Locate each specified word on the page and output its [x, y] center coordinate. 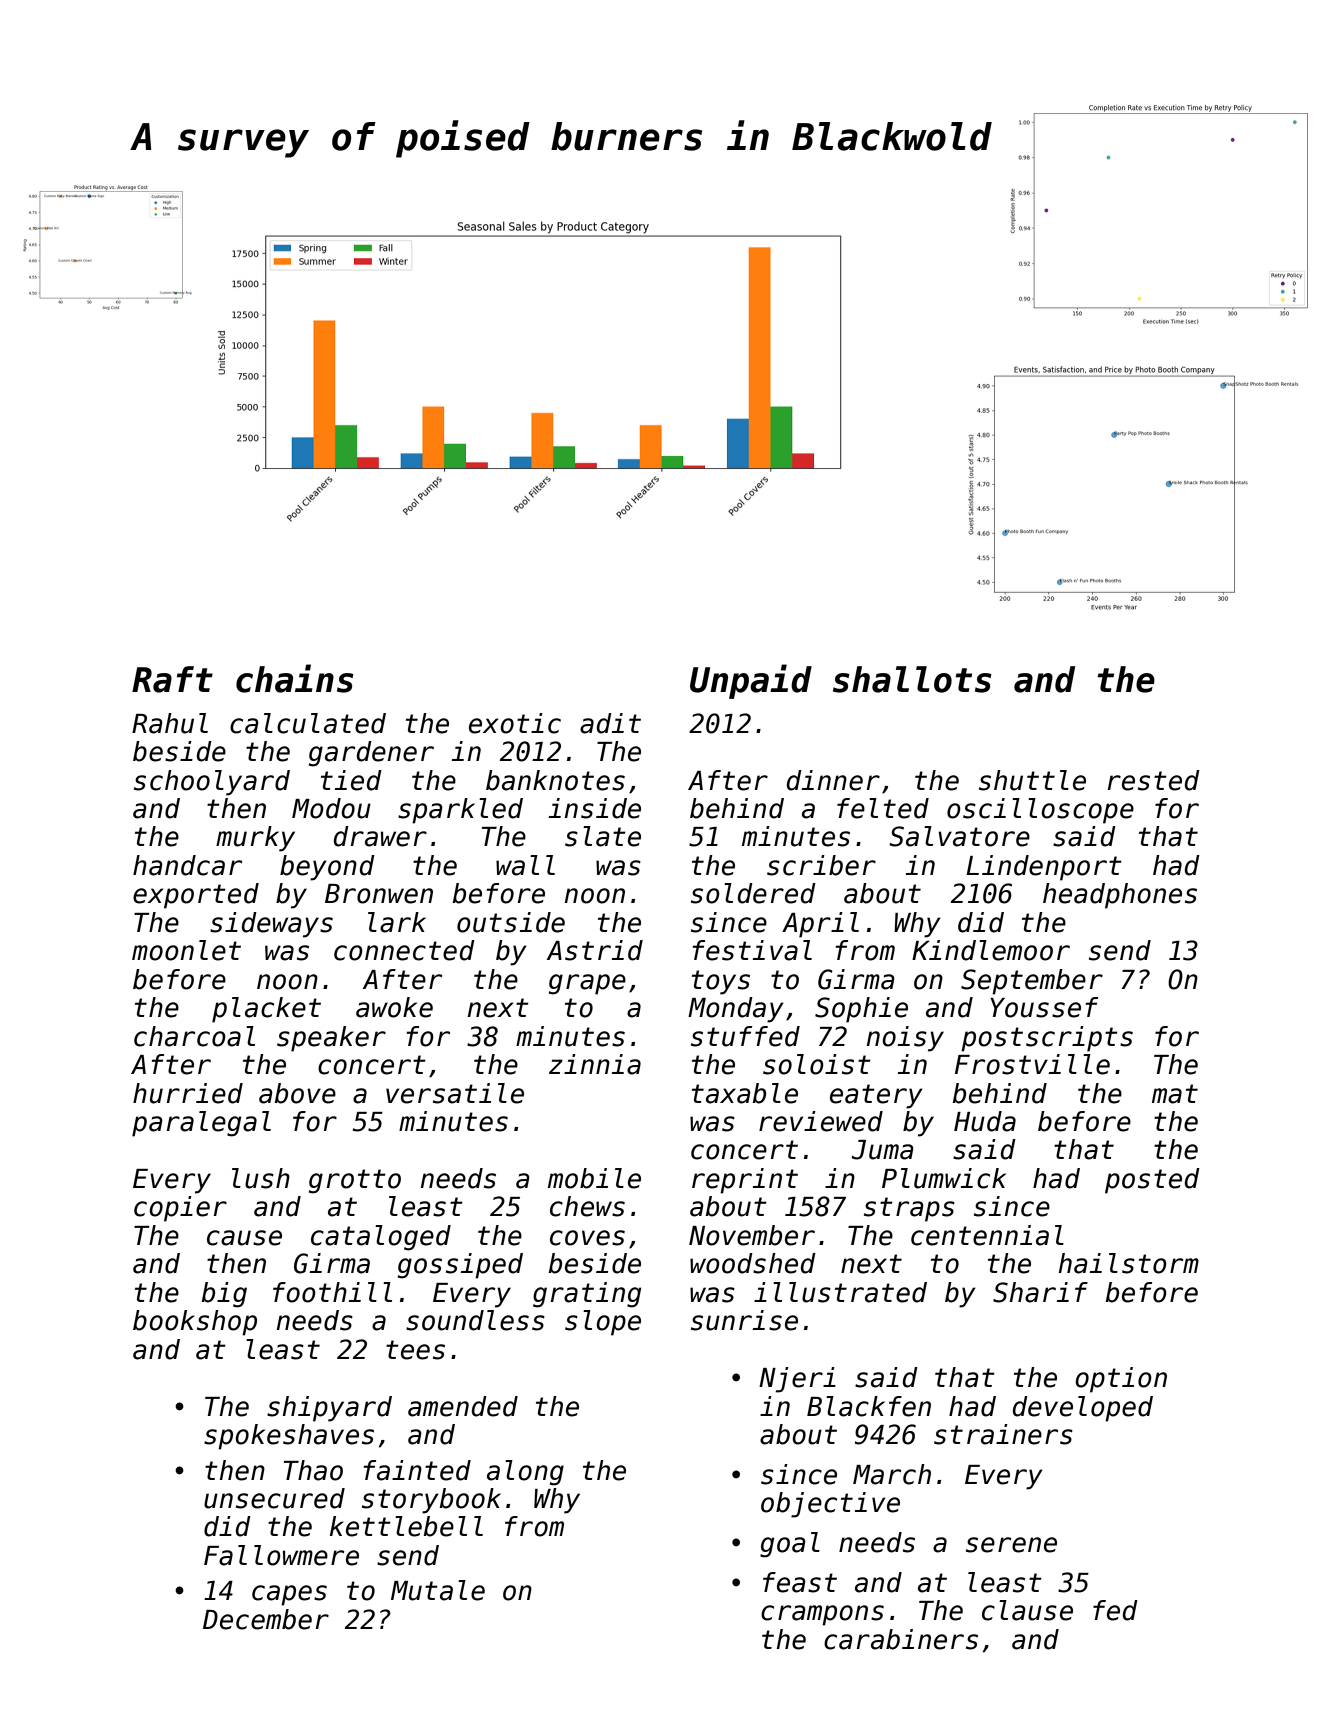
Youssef [1044, 1007]
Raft [172, 679]
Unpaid [751, 681]
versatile [455, 1093]
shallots [912, 679]
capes [289, 1595]
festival [752, 950]
